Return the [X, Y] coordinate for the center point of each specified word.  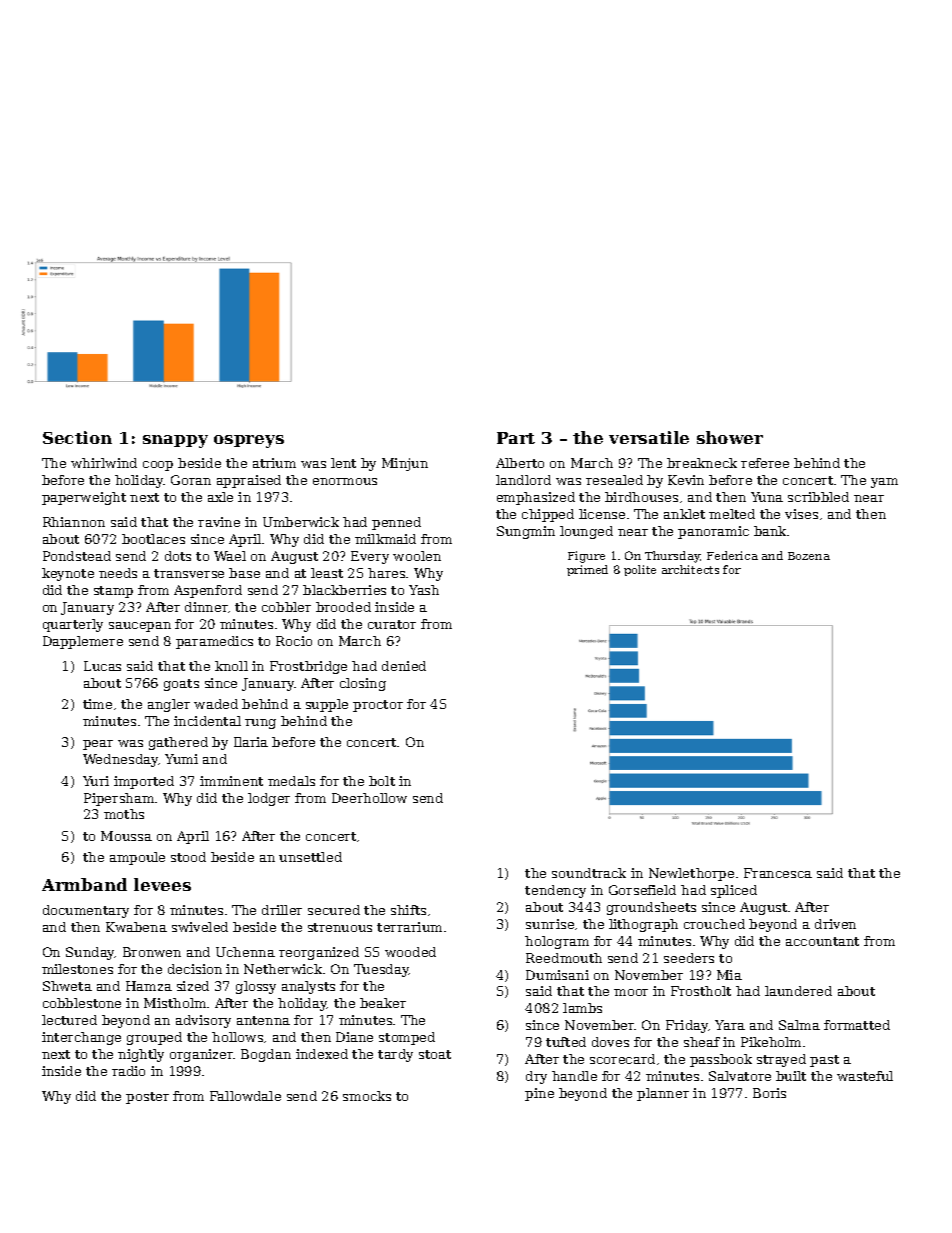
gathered [178, 743]
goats [181, 685]
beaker [383, 1003]
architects [690, 569]
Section [77, 437]
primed [587, 570]
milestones [77, 969]
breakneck [702, 463]
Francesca [778, 873]
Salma [799, 1025]
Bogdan [266, 1055]
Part [516, 438]
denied [404, 666]
